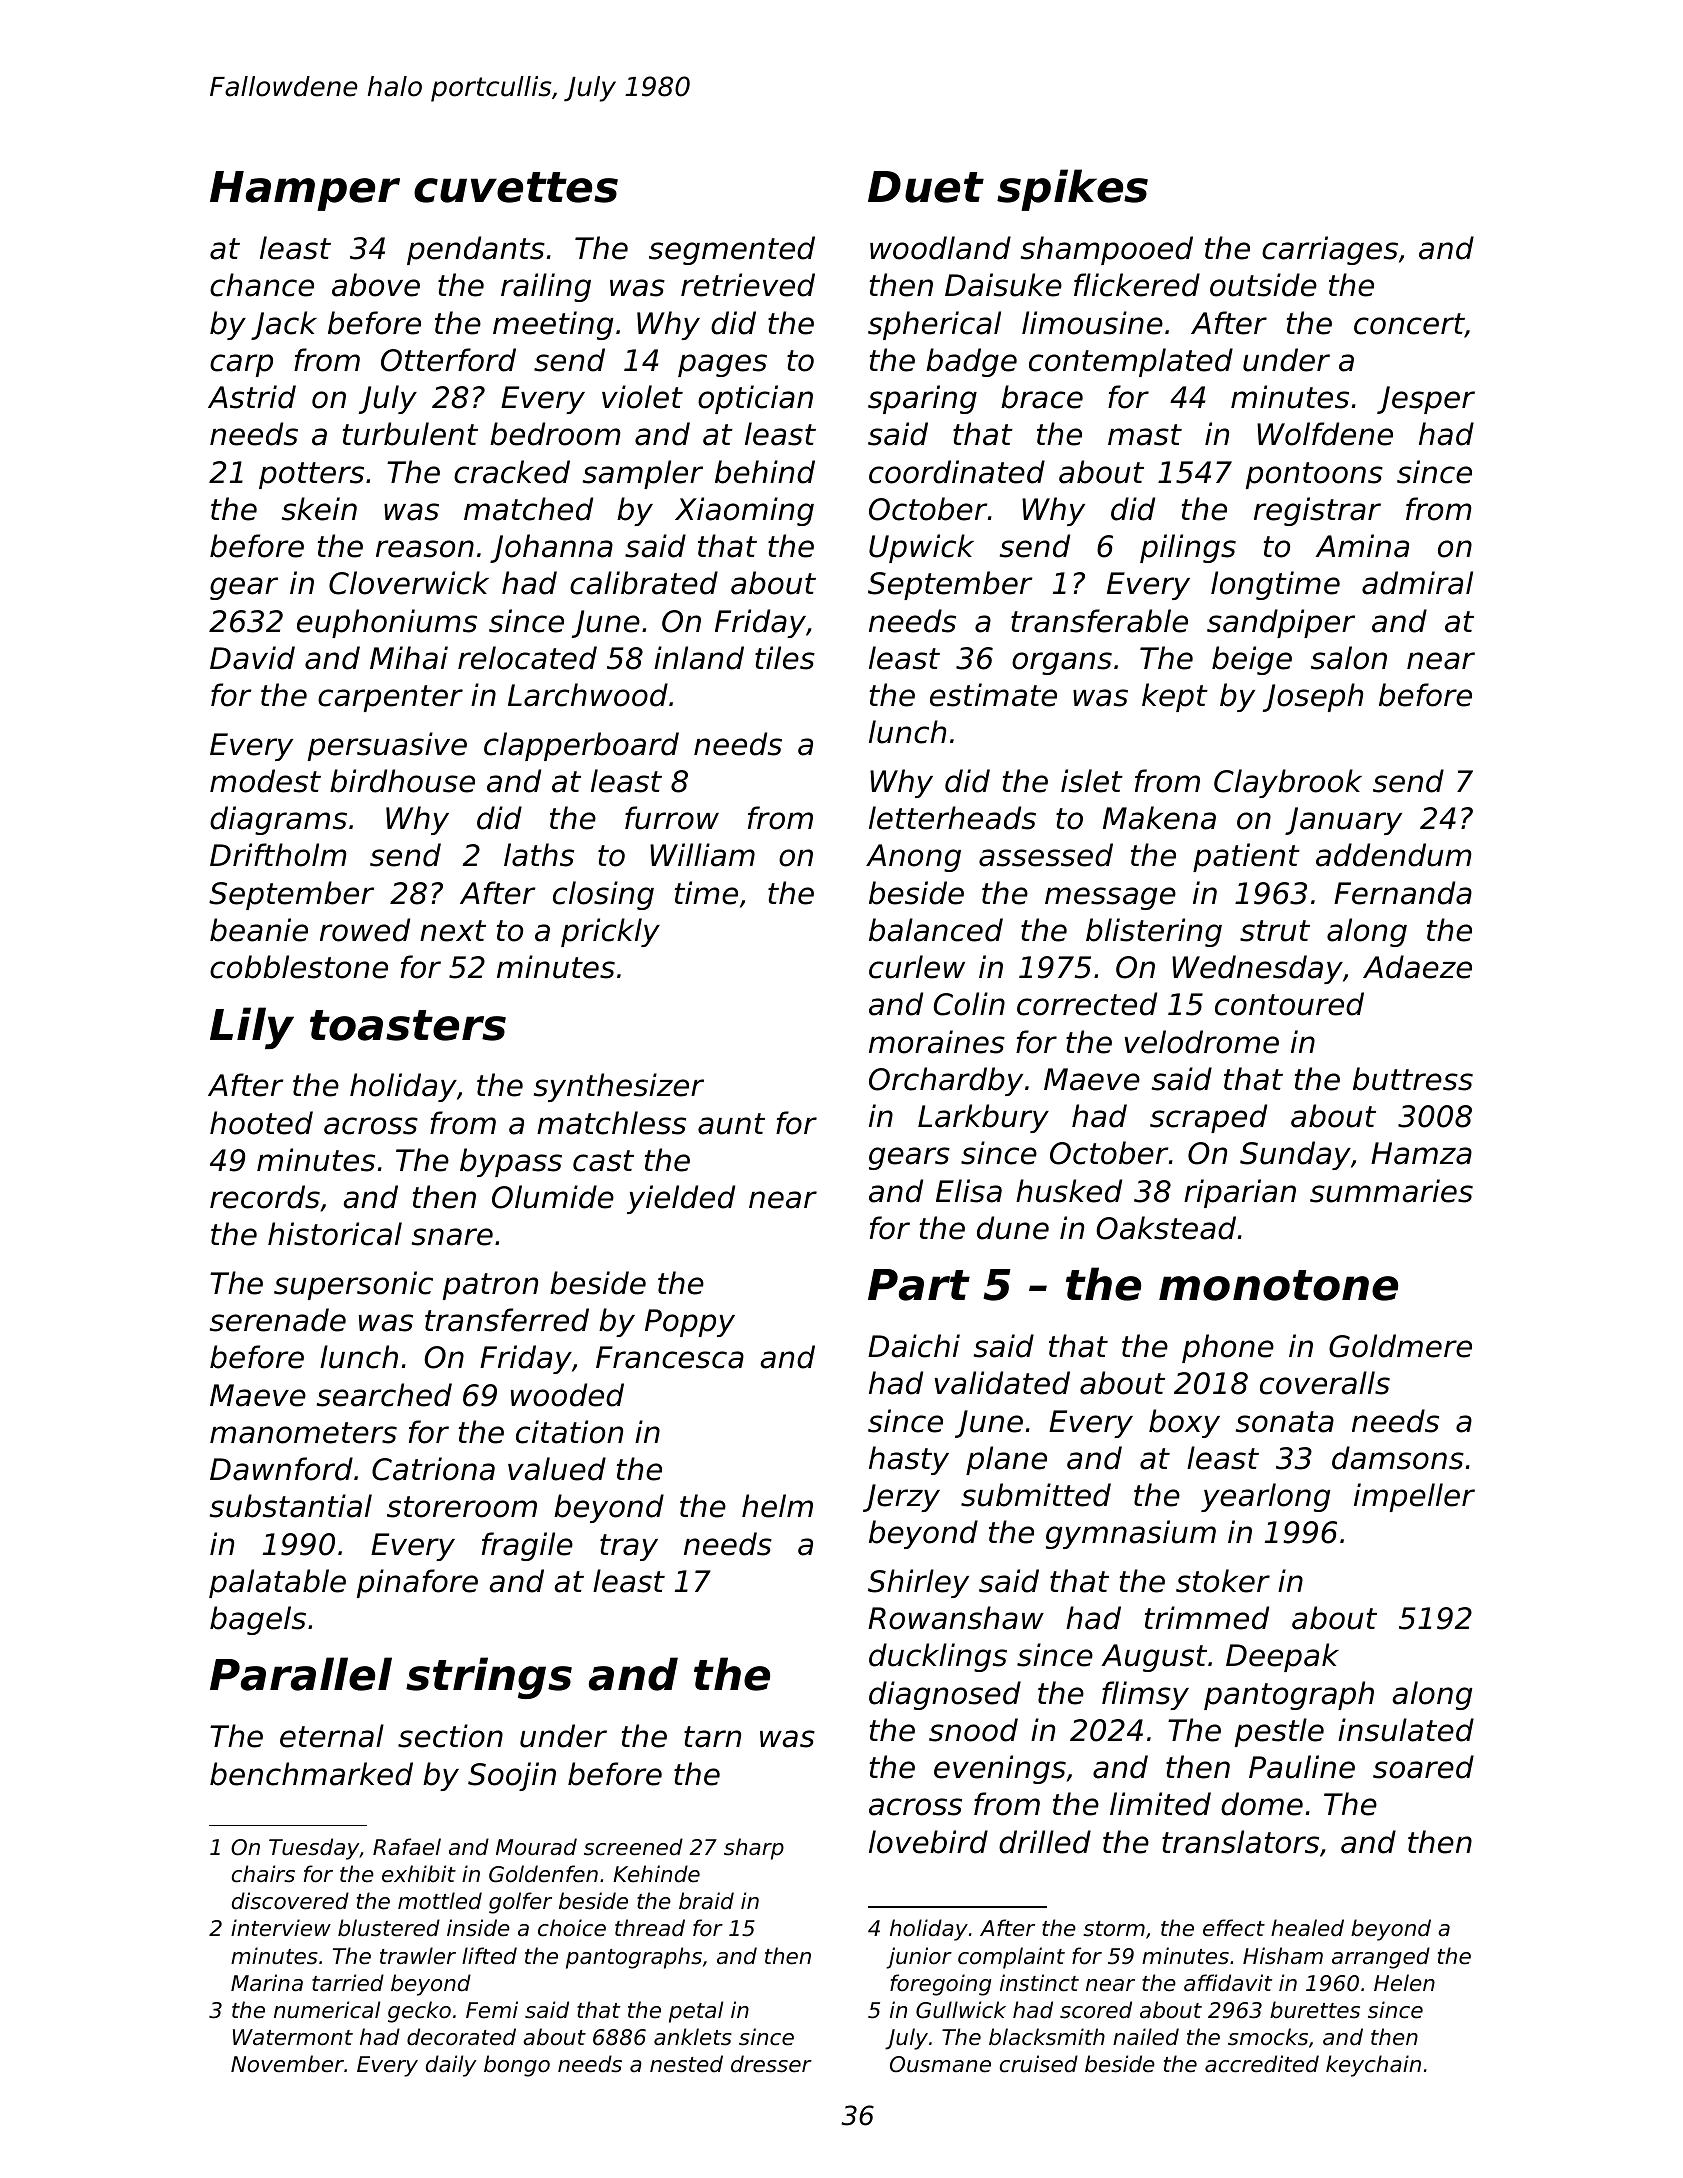  Describe the element at coordinates (1072, 190) in the screenshot. I see `spikes` at that location.
